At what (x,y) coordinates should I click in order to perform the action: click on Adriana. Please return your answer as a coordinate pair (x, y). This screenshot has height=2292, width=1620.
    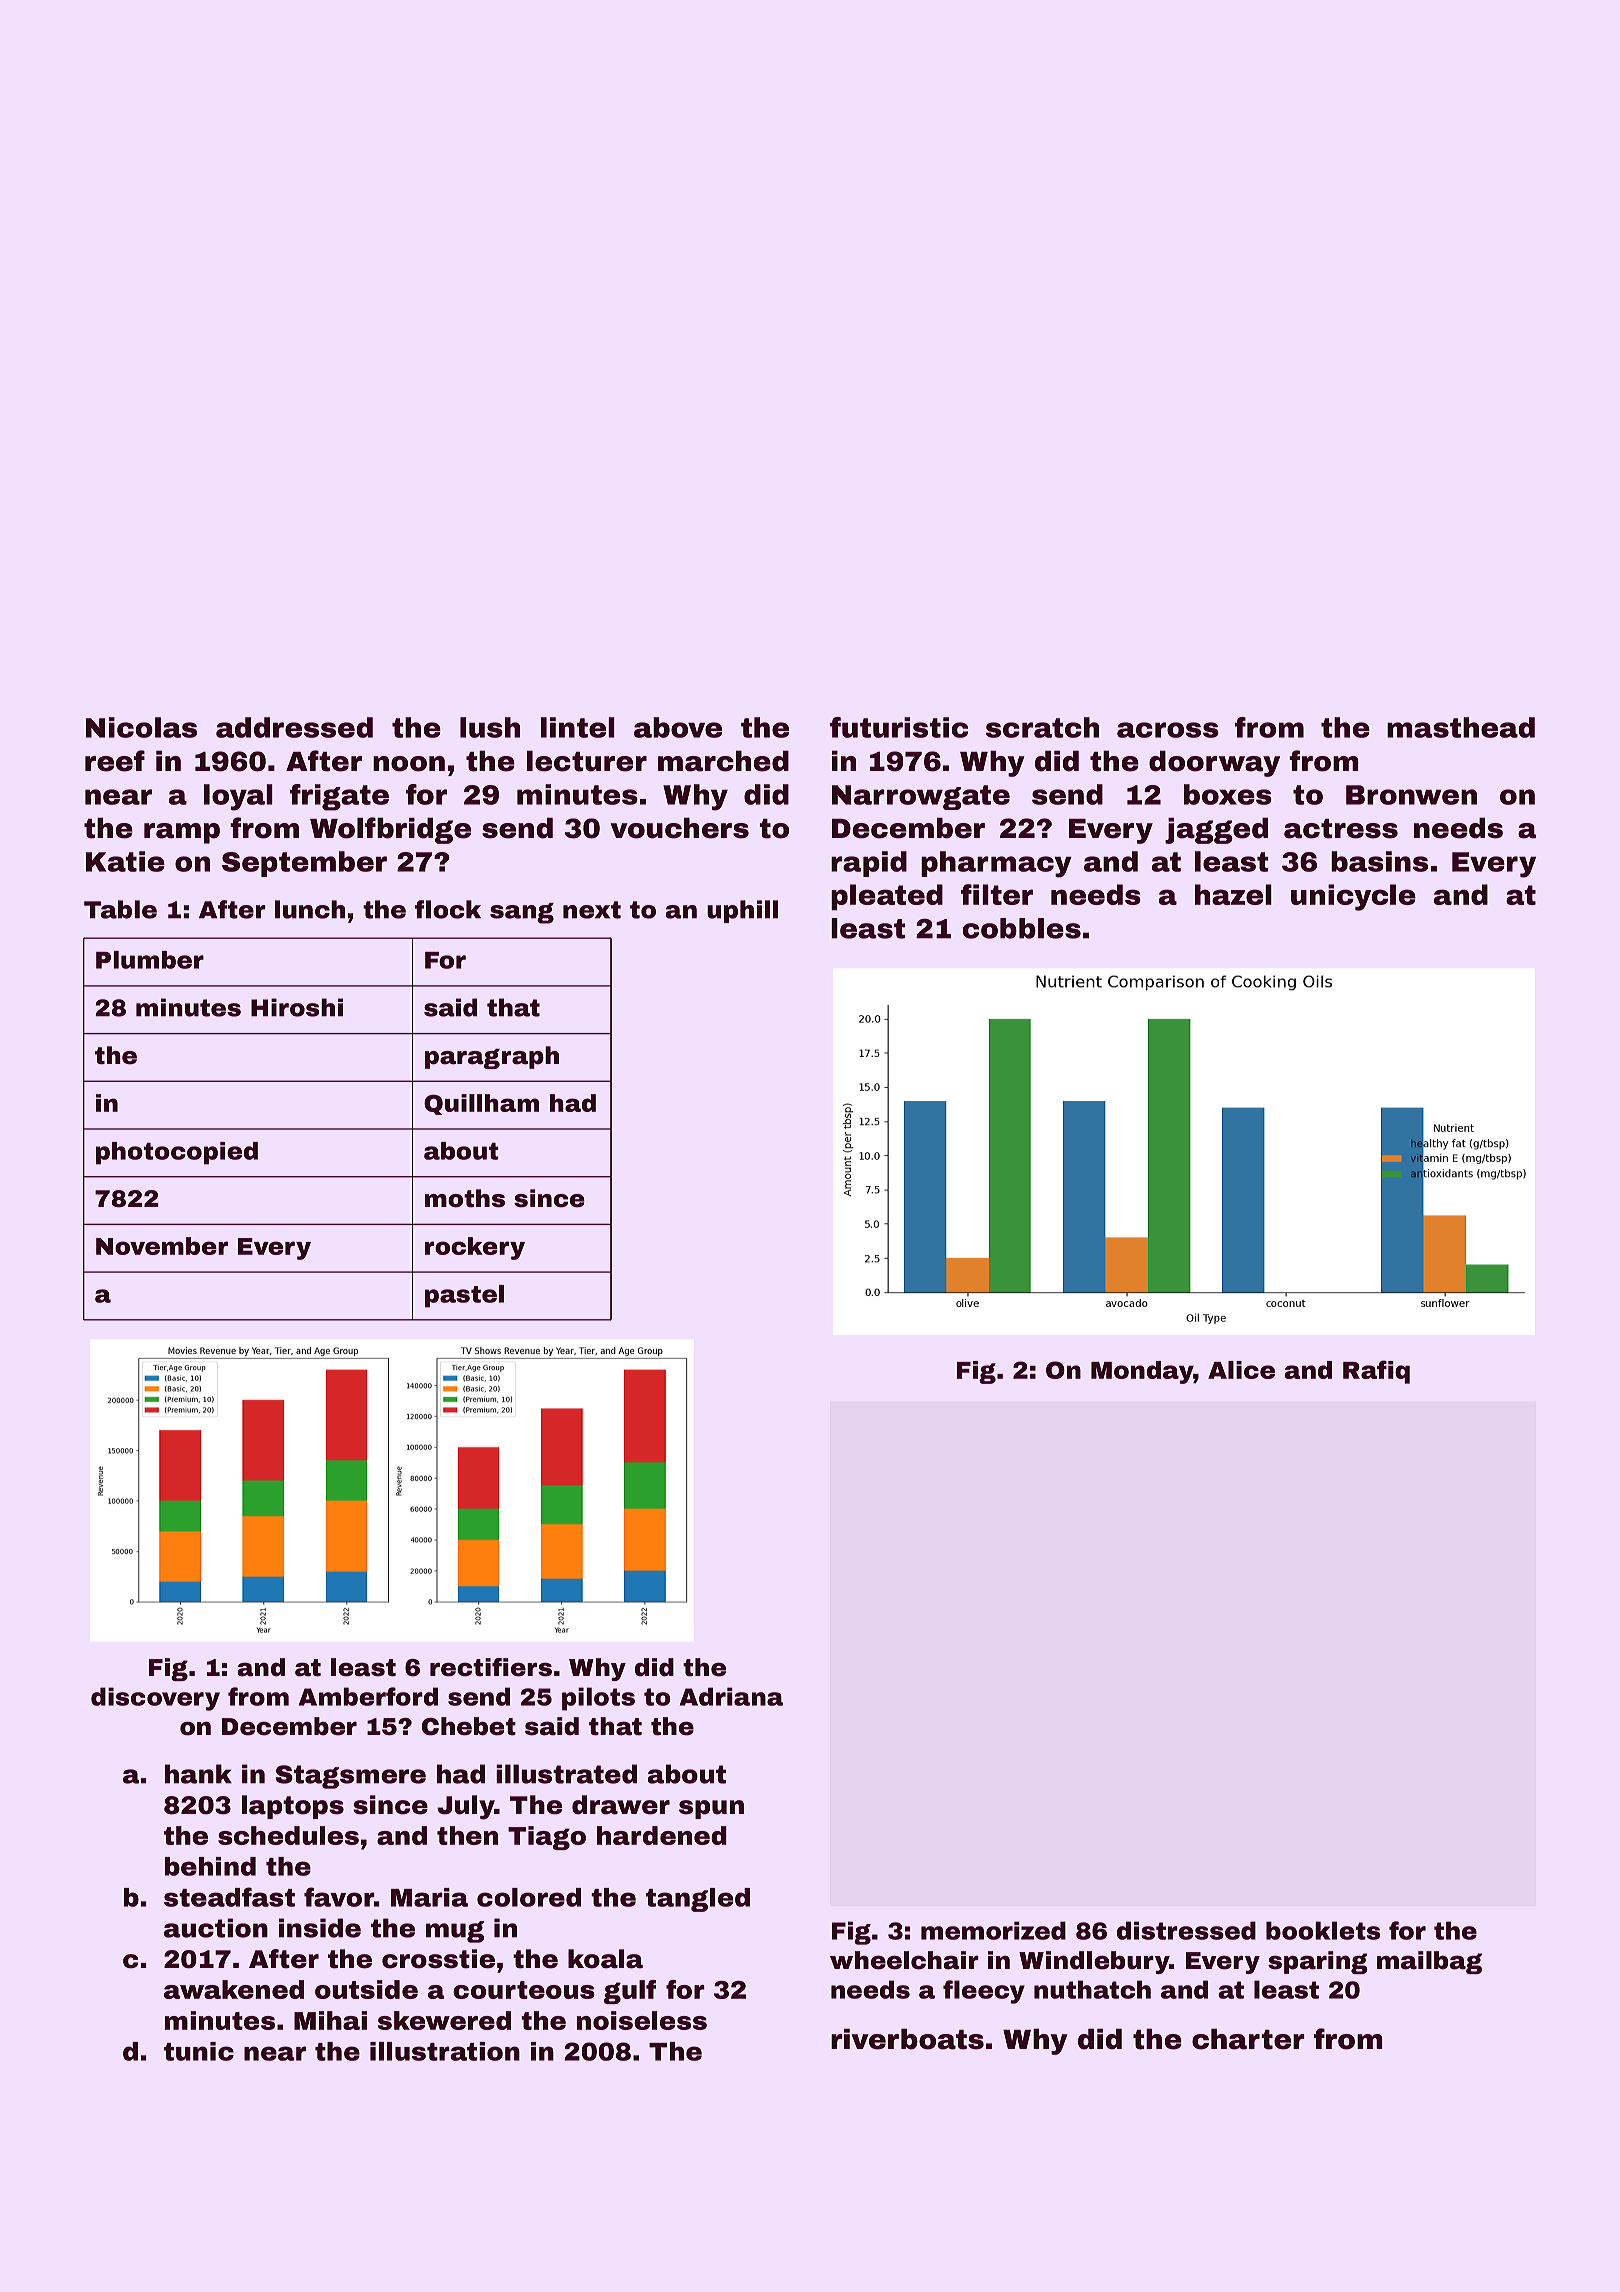
    Looking at the image, I should click on (731, 1696).
